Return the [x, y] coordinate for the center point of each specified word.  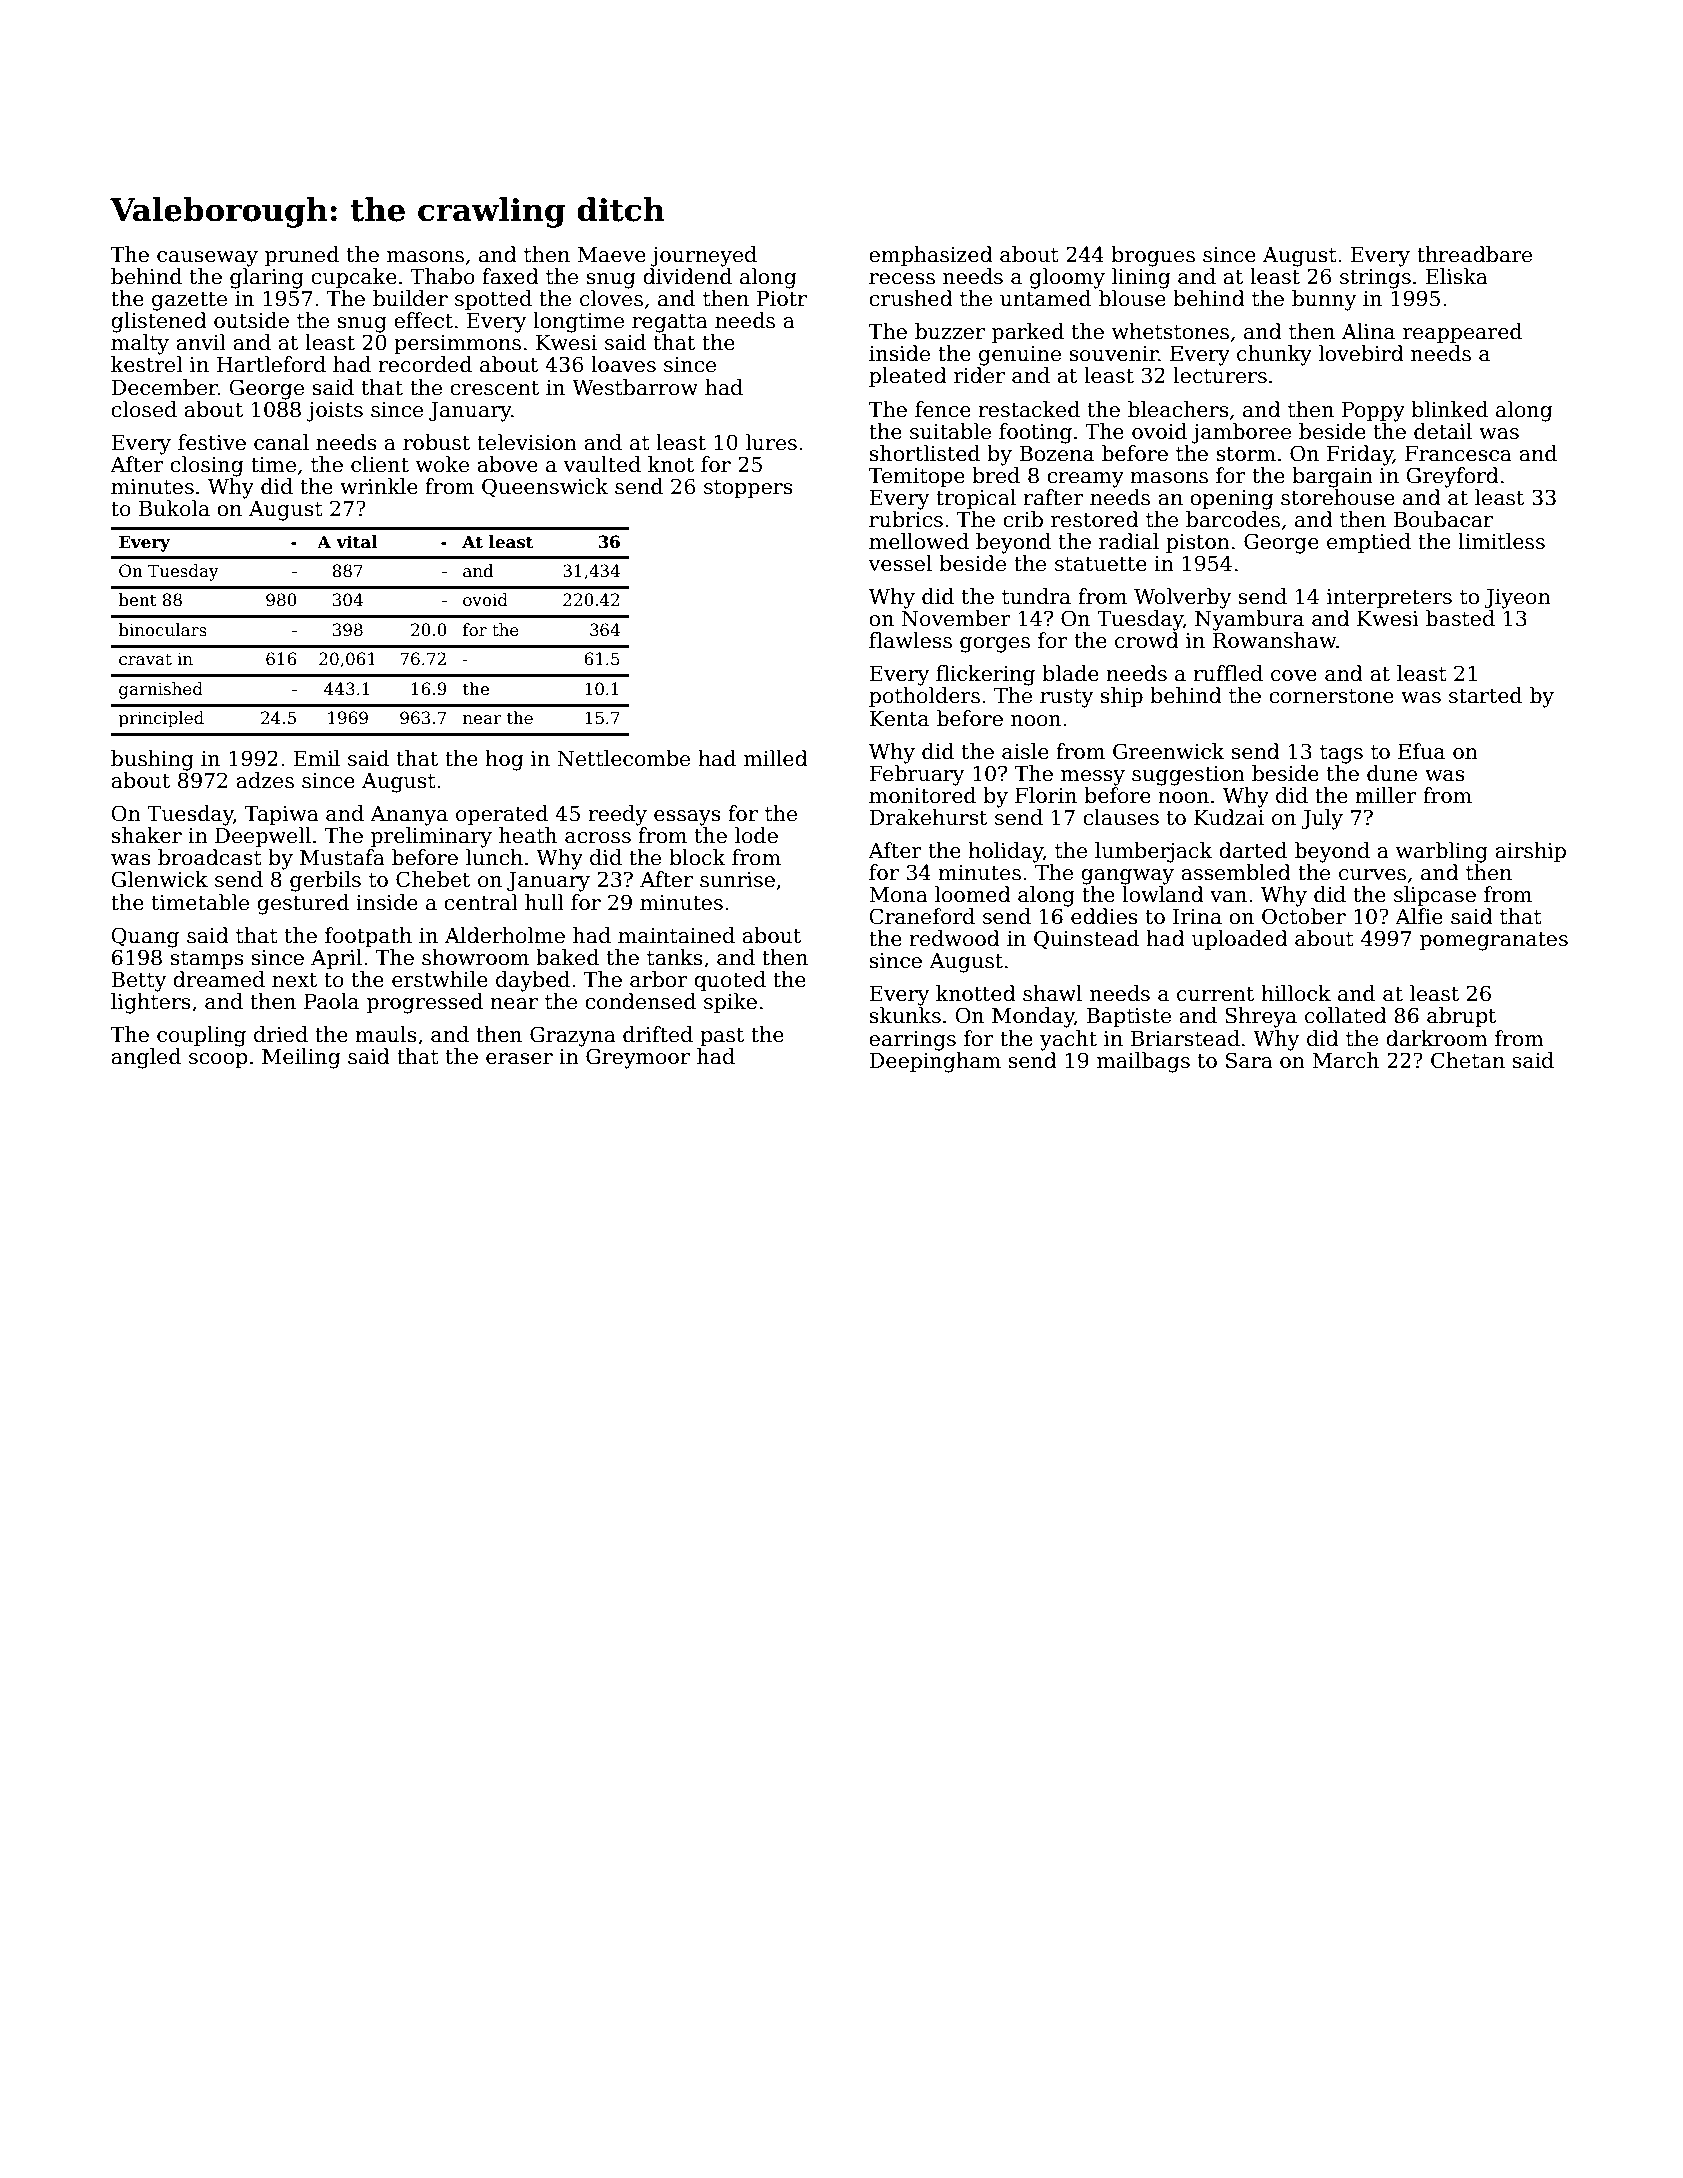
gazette [189, 301]
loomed [973, 894]
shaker [146, 835]
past [722, 1037]
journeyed [704, 256]
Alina [1368, 331]
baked [567, 957]
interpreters [1389, 598]
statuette [1101, 564]
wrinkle [379, 486]
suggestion [1188, 776]
